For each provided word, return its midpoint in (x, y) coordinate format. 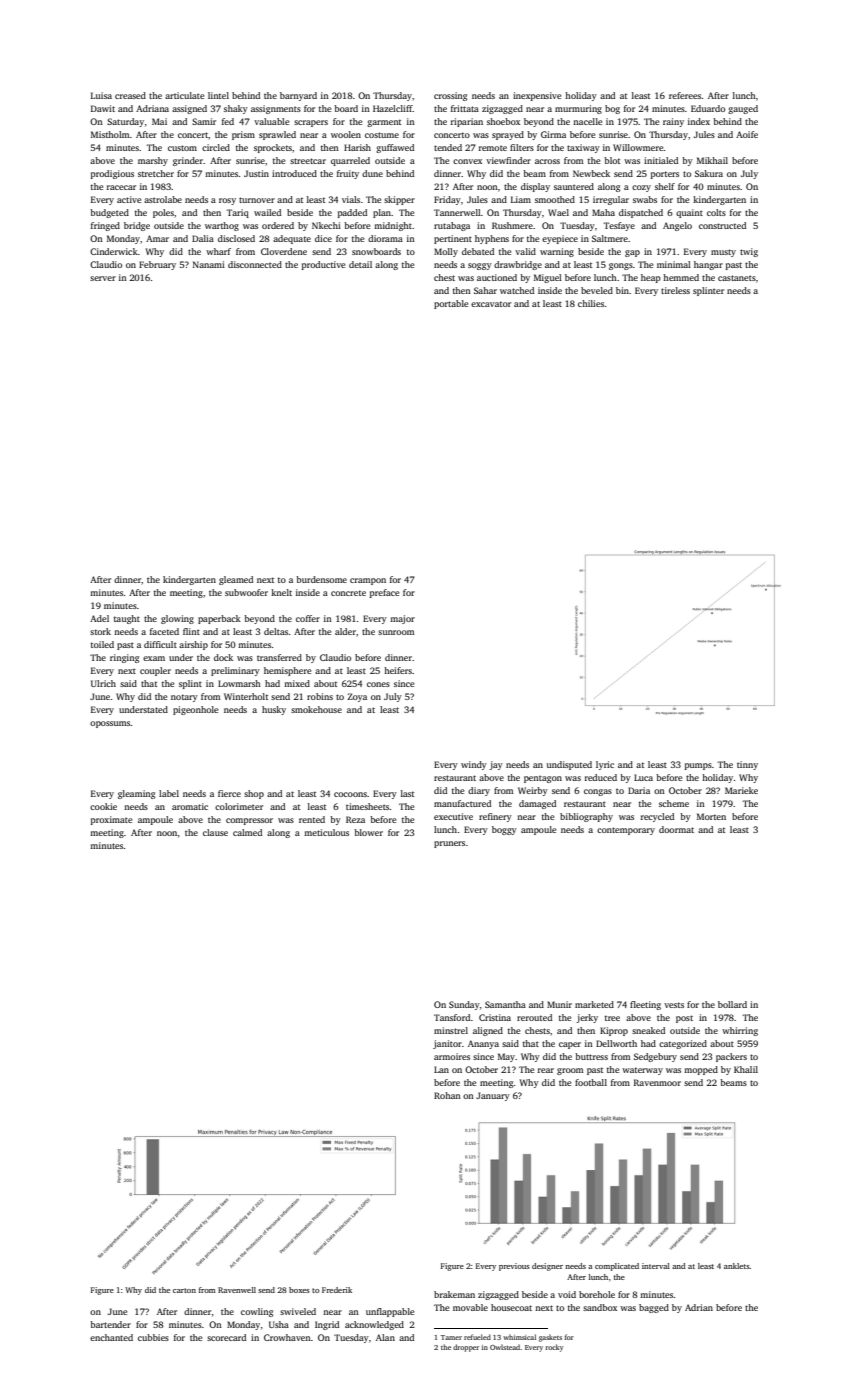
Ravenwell (237, 1290)
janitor (447, 1044)
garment (384, 123)
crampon (368, 581)
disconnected (255, 264)
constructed (722, 225)
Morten (711, 816)
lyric (605, 765)
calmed (247, 832)
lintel (218, 95)
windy (474, 765)
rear (546, 1070)
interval (656, 1266)
